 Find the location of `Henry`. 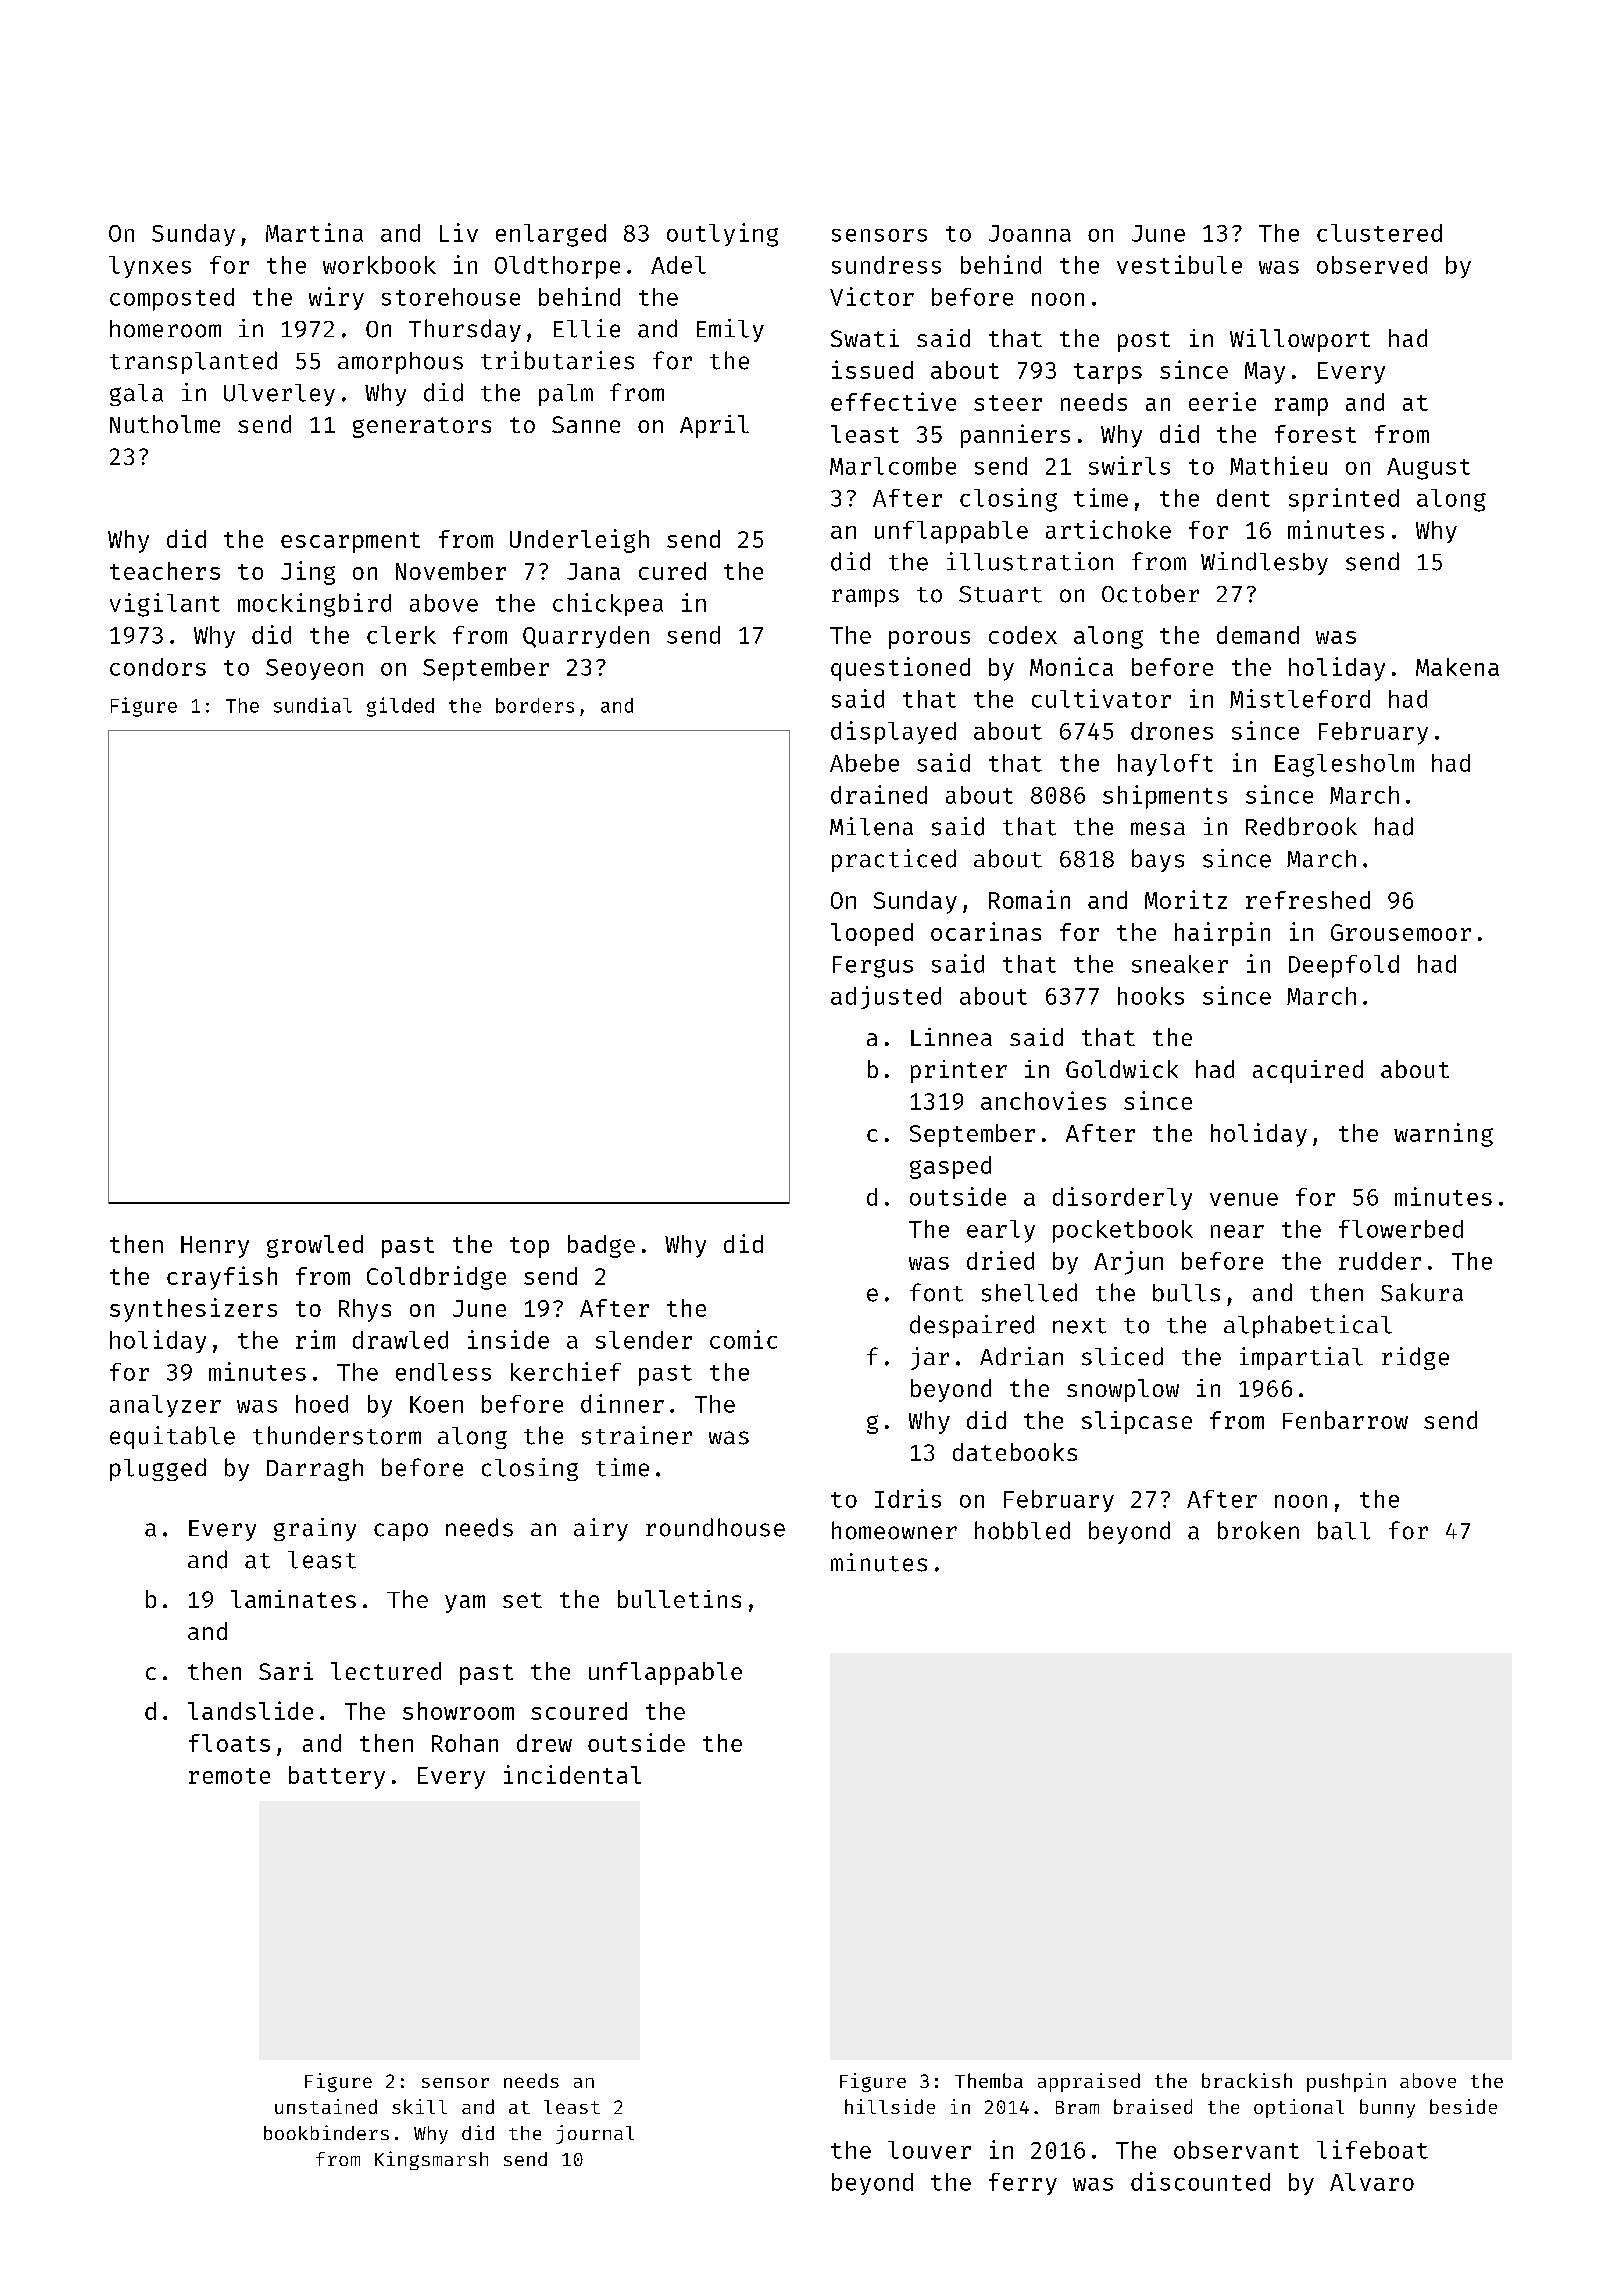

Henry is located at coordinates (215, 1247).
